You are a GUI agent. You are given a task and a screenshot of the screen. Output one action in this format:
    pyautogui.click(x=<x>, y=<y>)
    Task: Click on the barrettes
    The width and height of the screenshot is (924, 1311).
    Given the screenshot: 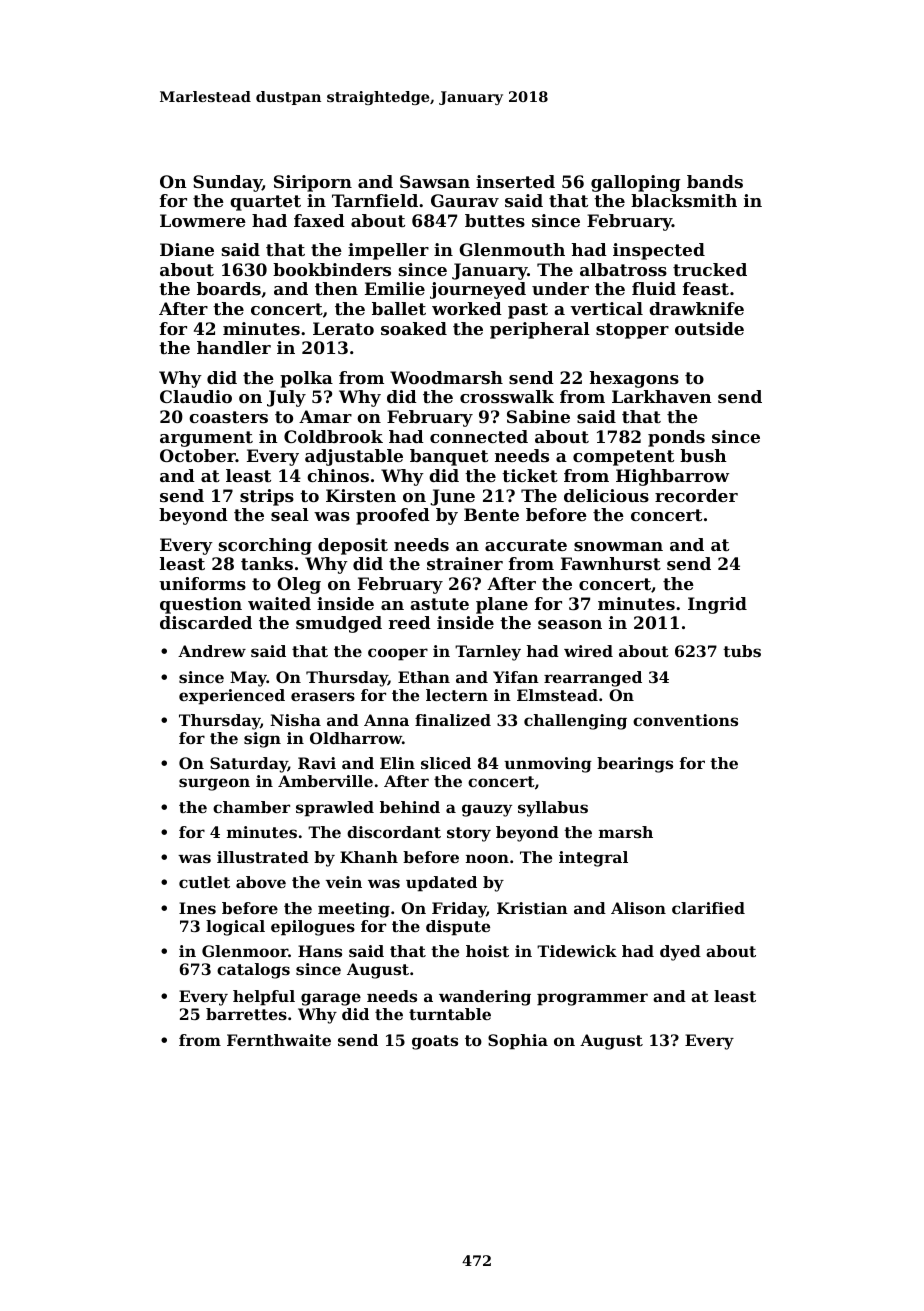 What is the action you would take?
    pyautogui.click(x=246, y=1014)
